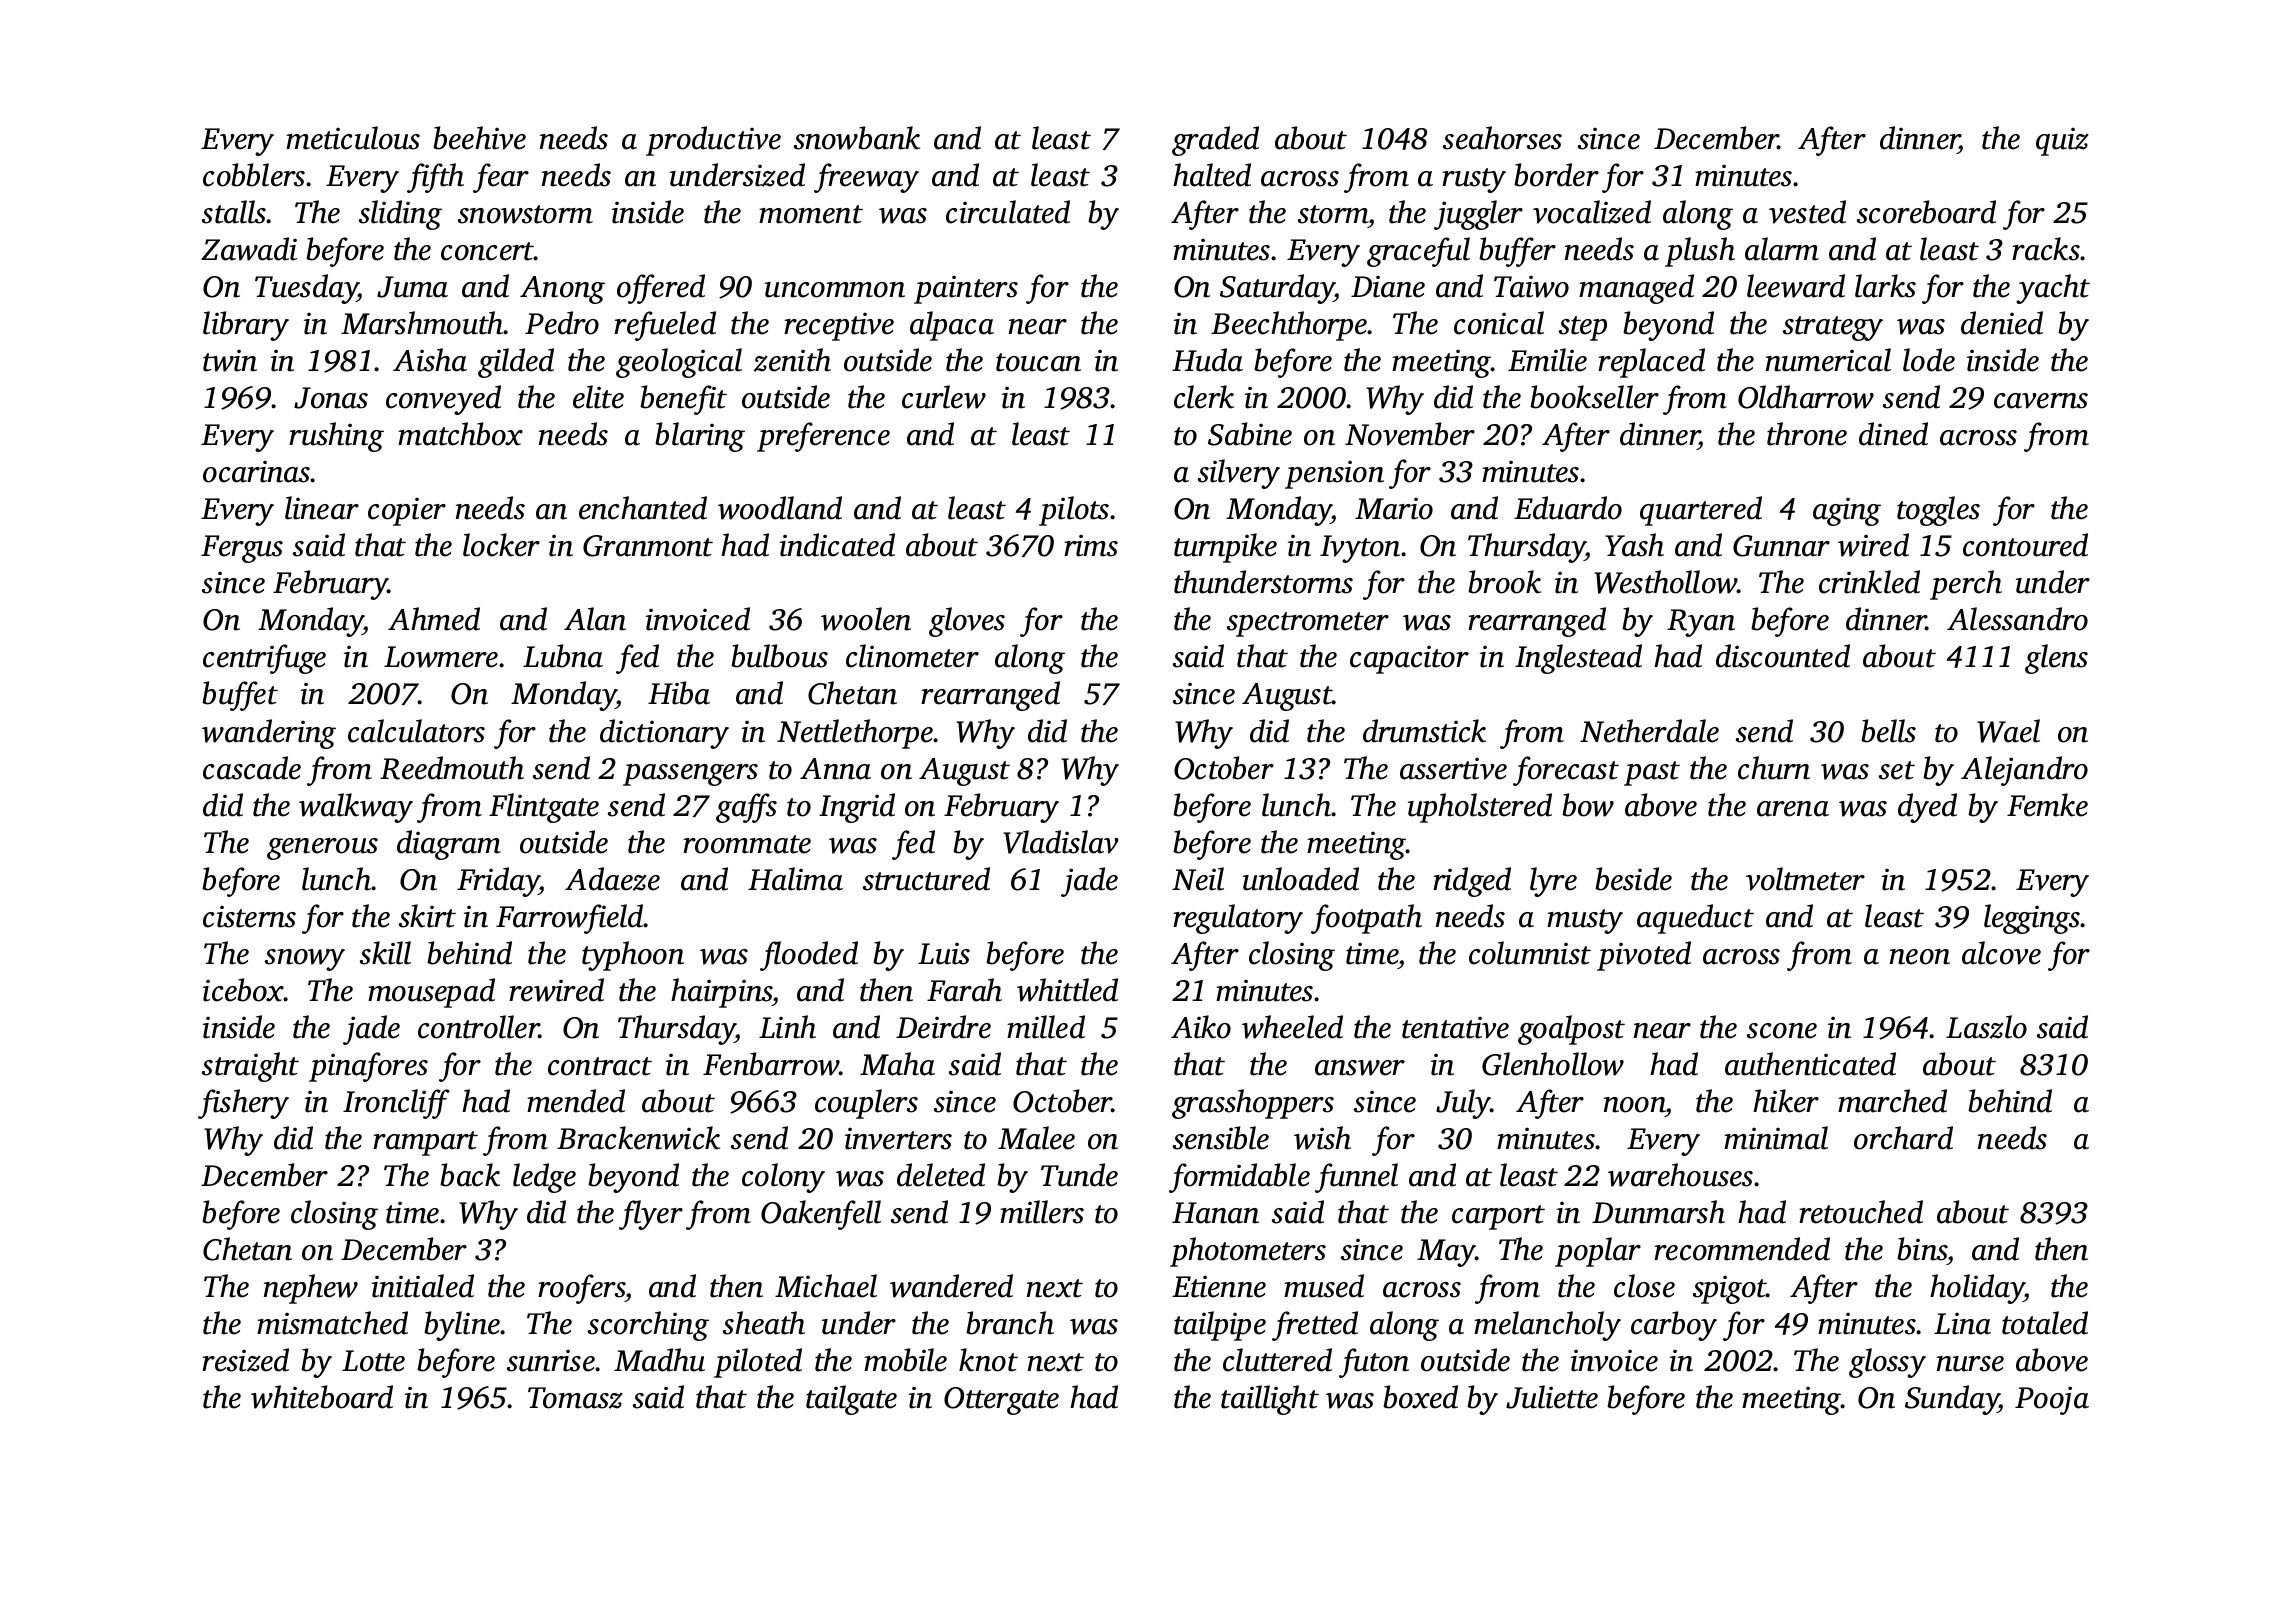 Image resolution: width=2292 pixels, height=1620 pixels. I want to click on Malee, so click(1036, 1138).
